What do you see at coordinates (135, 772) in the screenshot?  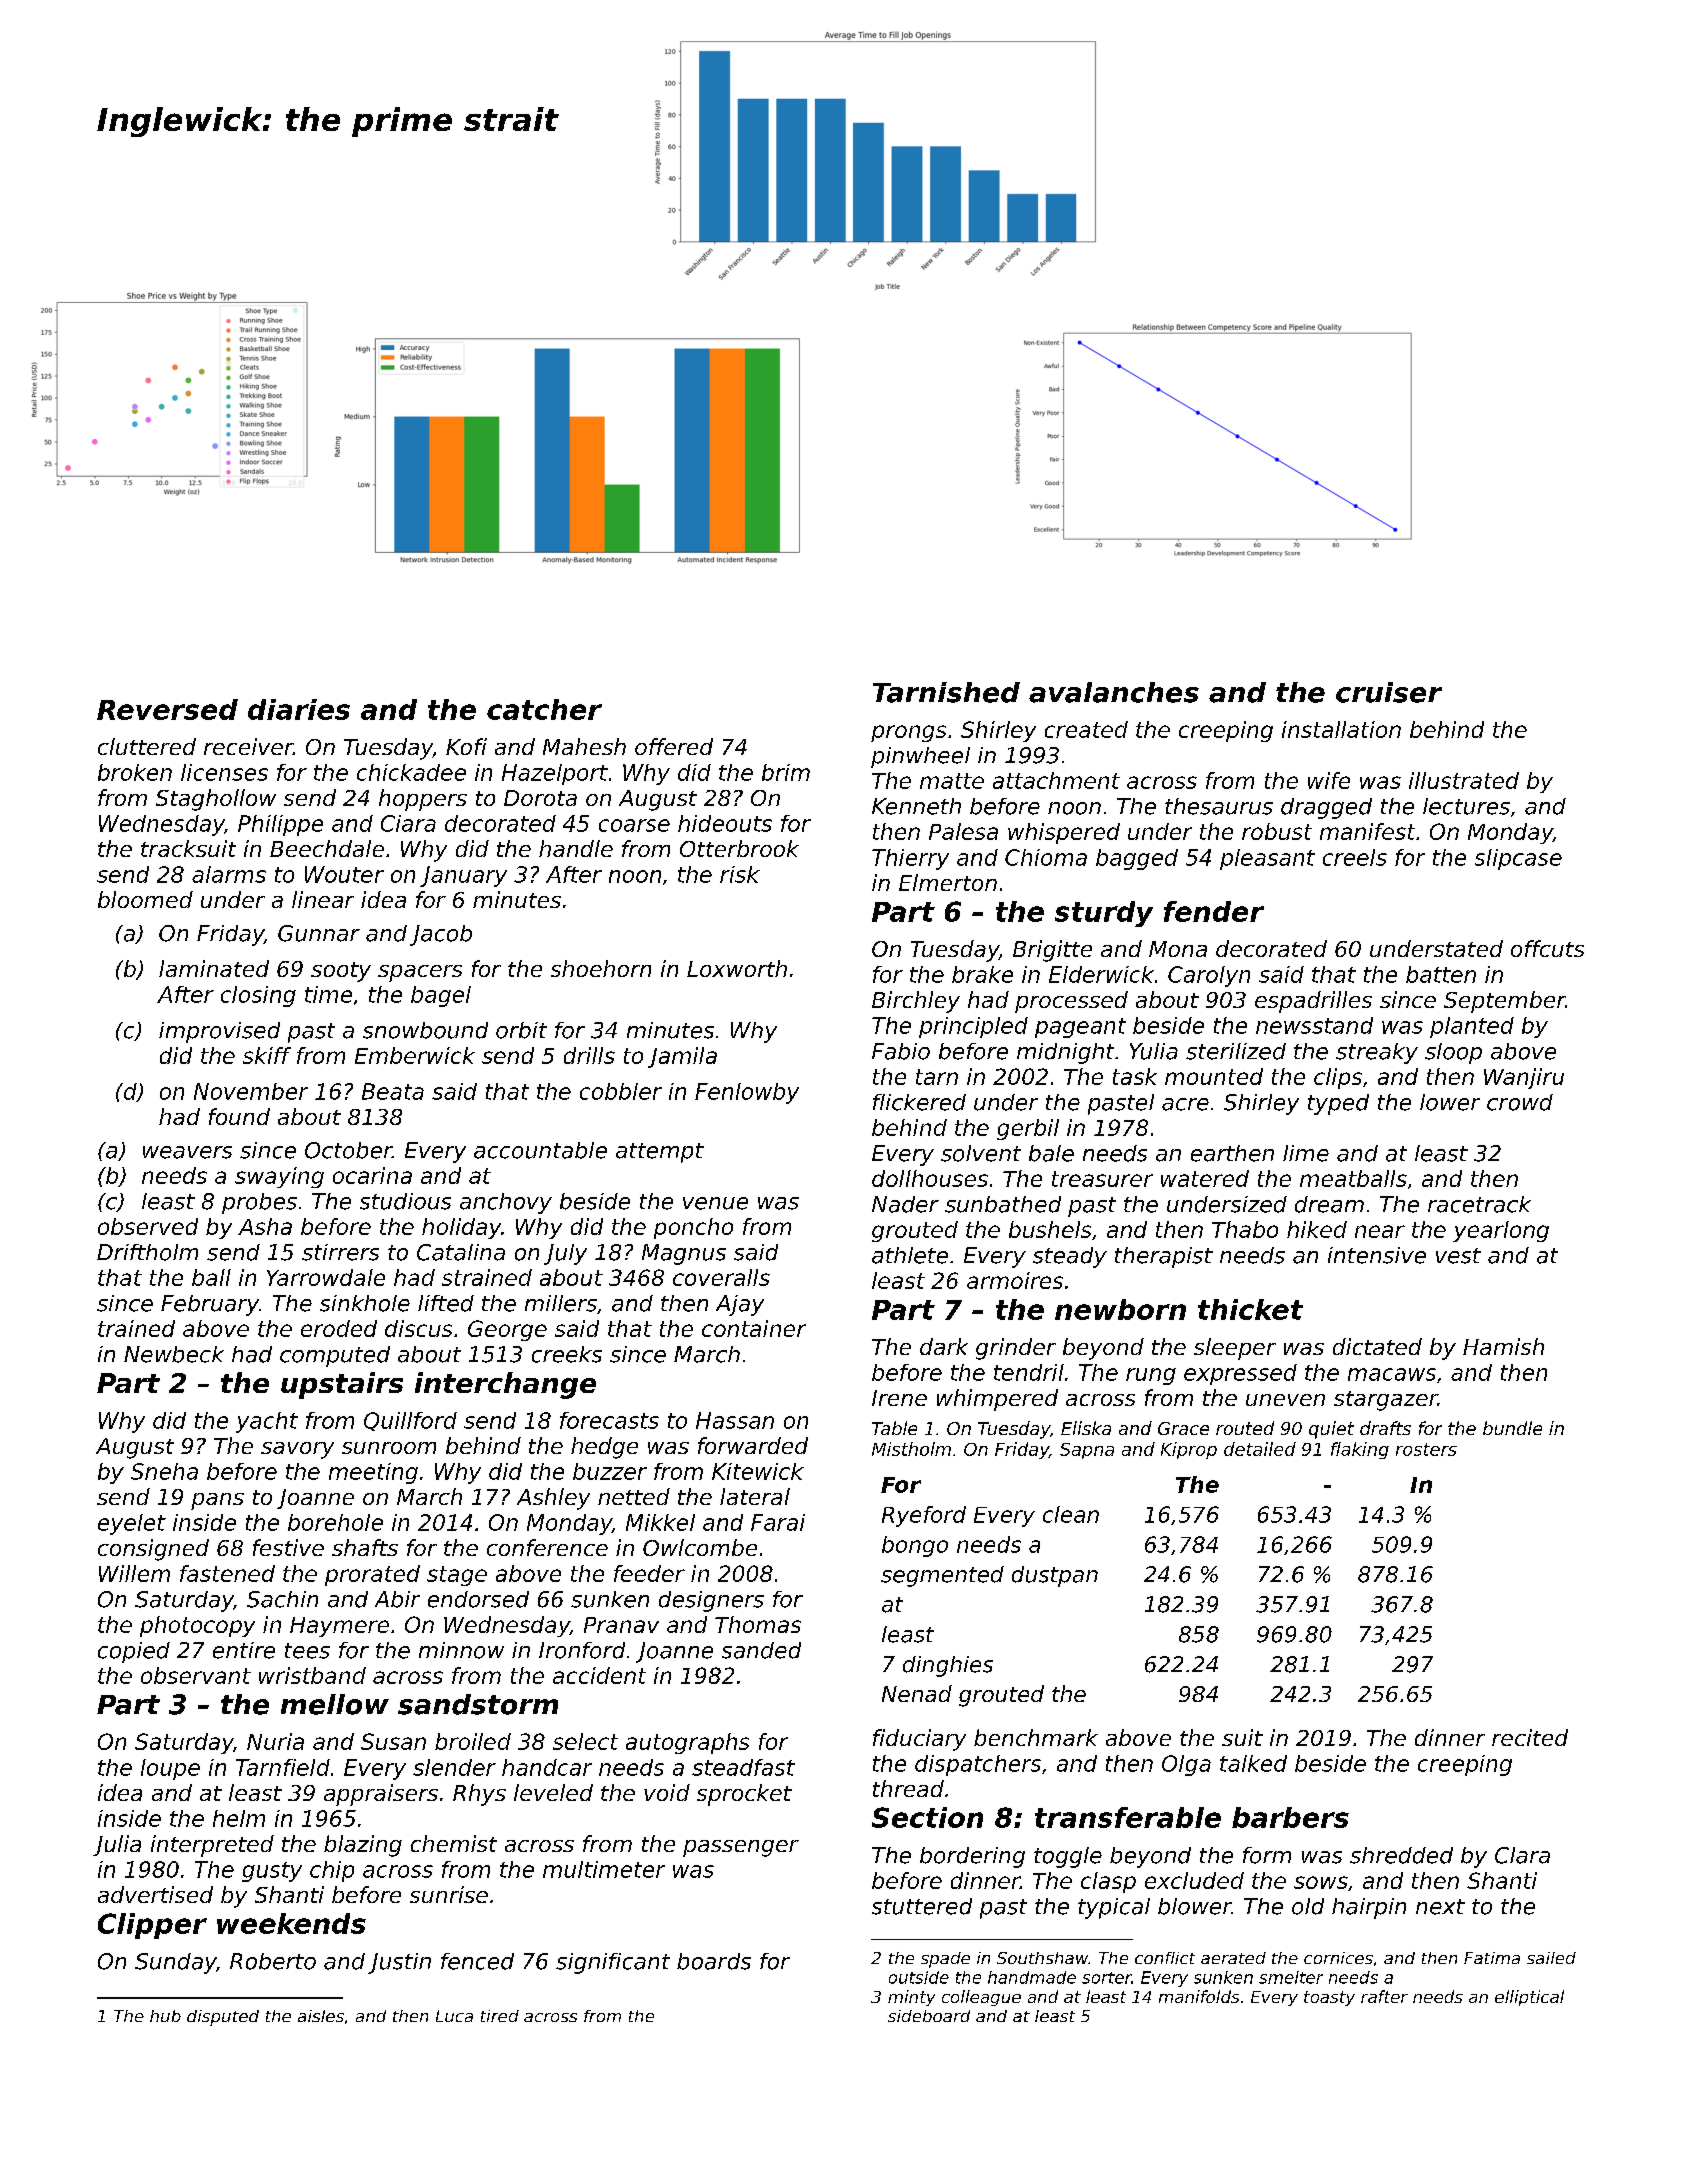 I see `broken` at bounding box center [135, 772].
